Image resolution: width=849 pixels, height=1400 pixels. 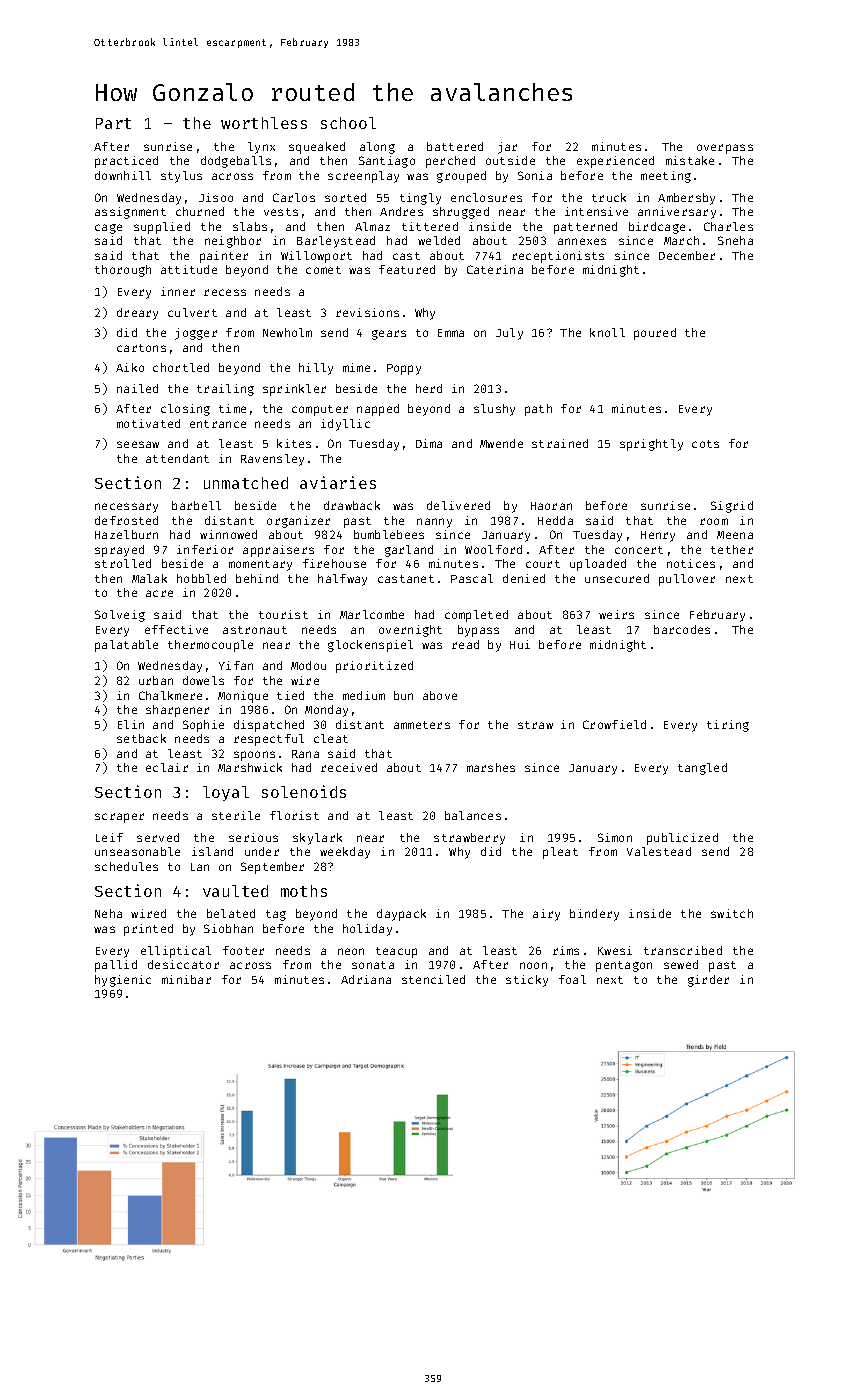 I want to click on strolled, so click(x=123, y=563).
